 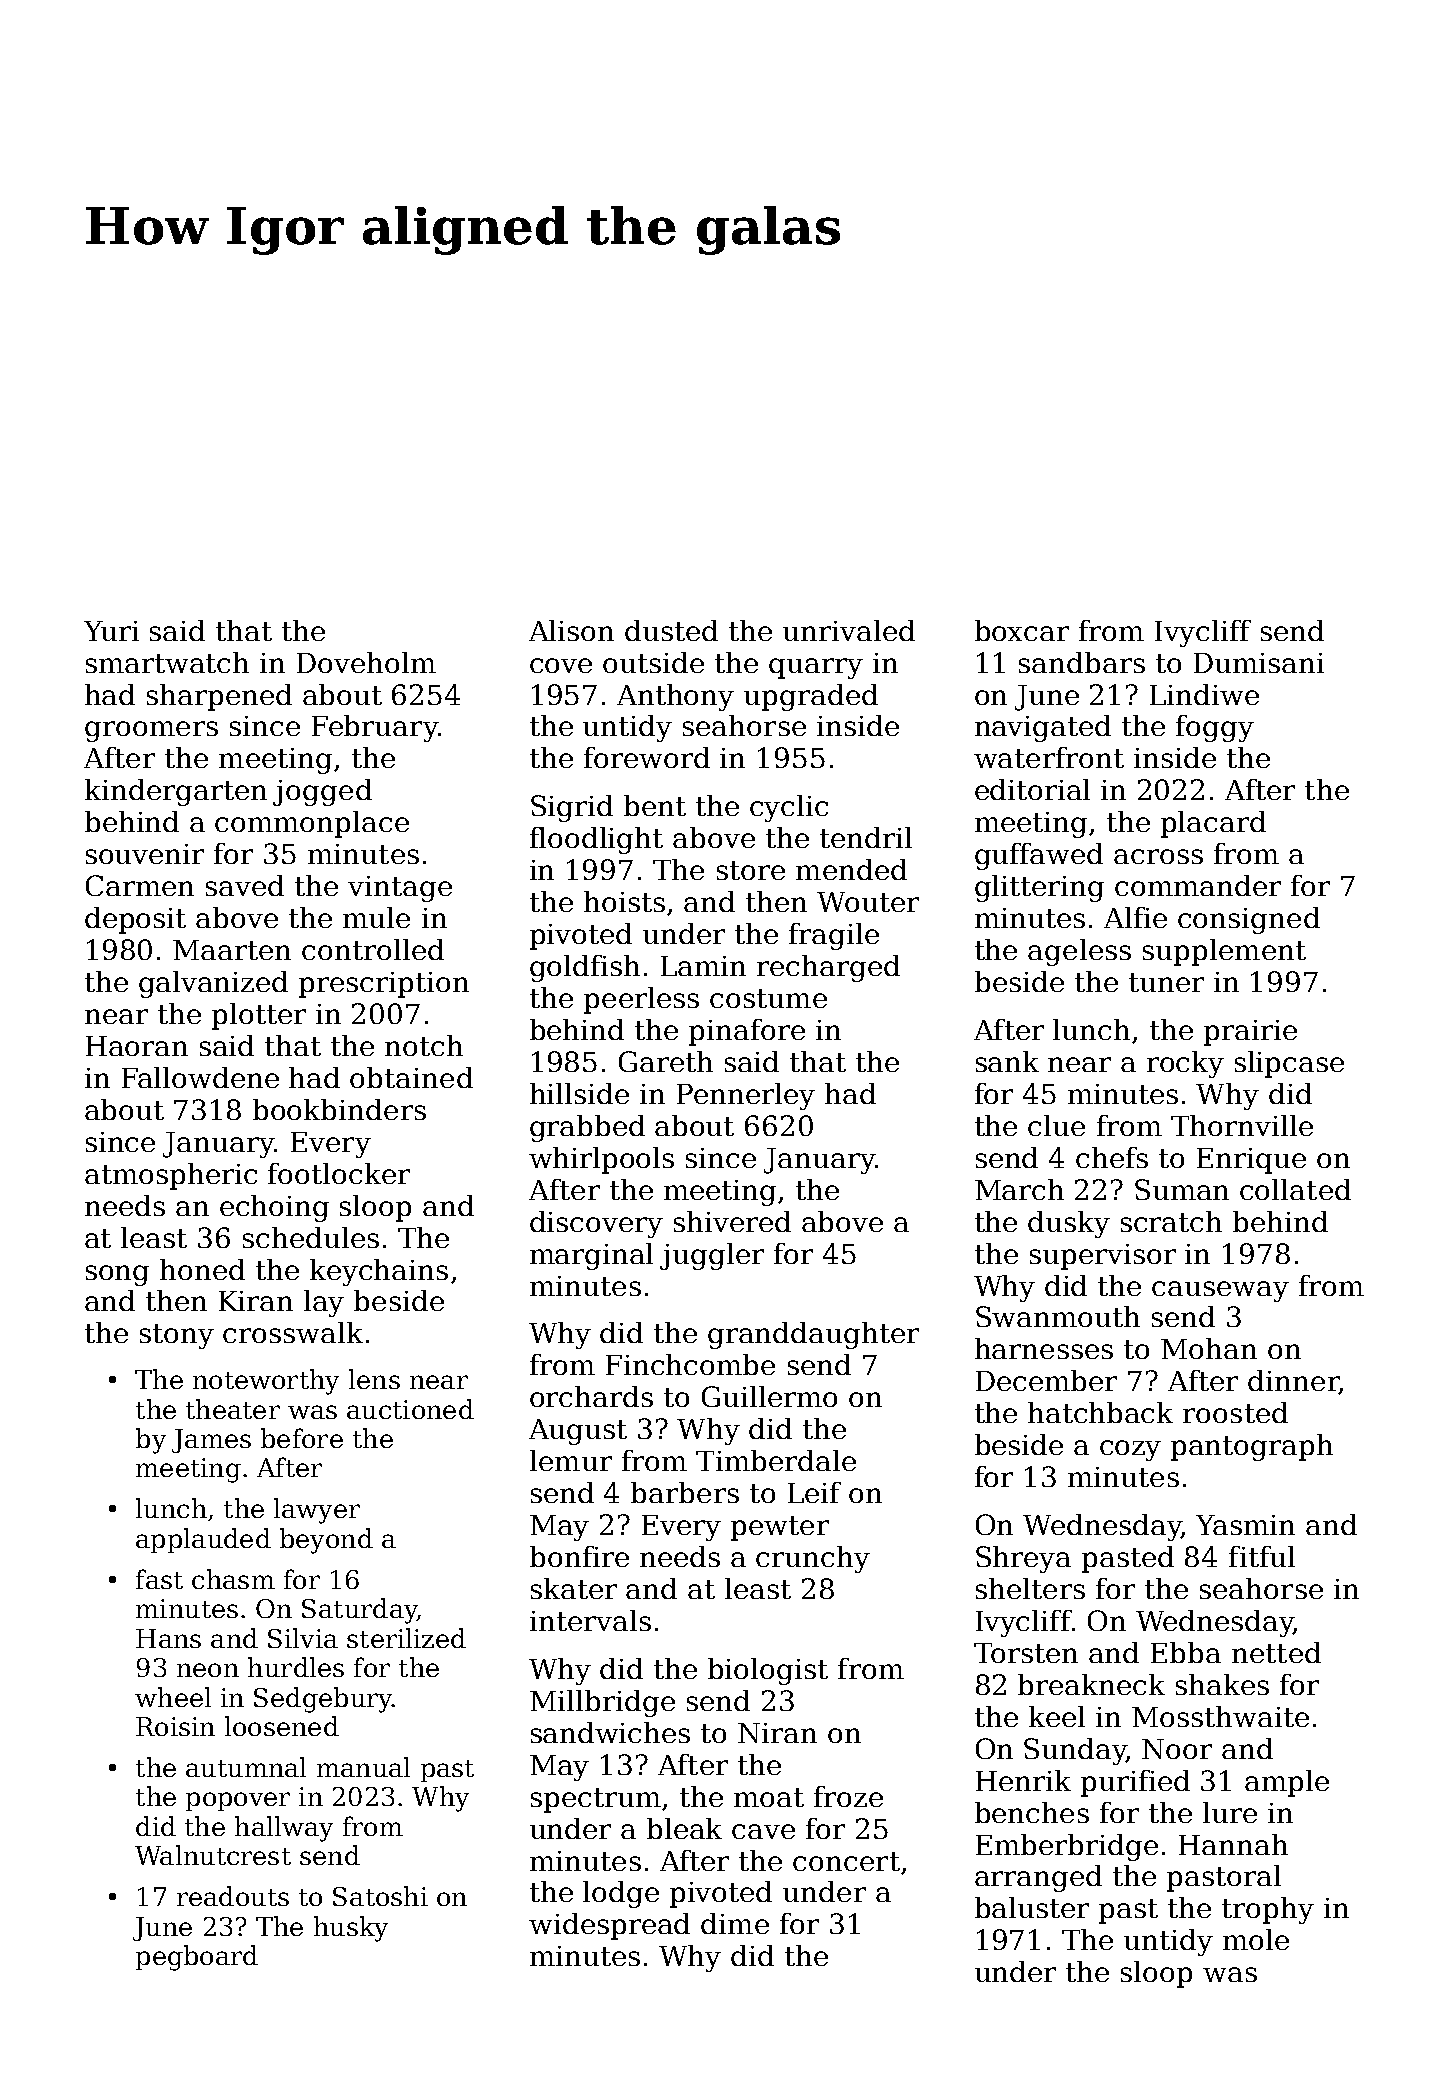 I want to click on marginal, so click(x=591, y=1256).
